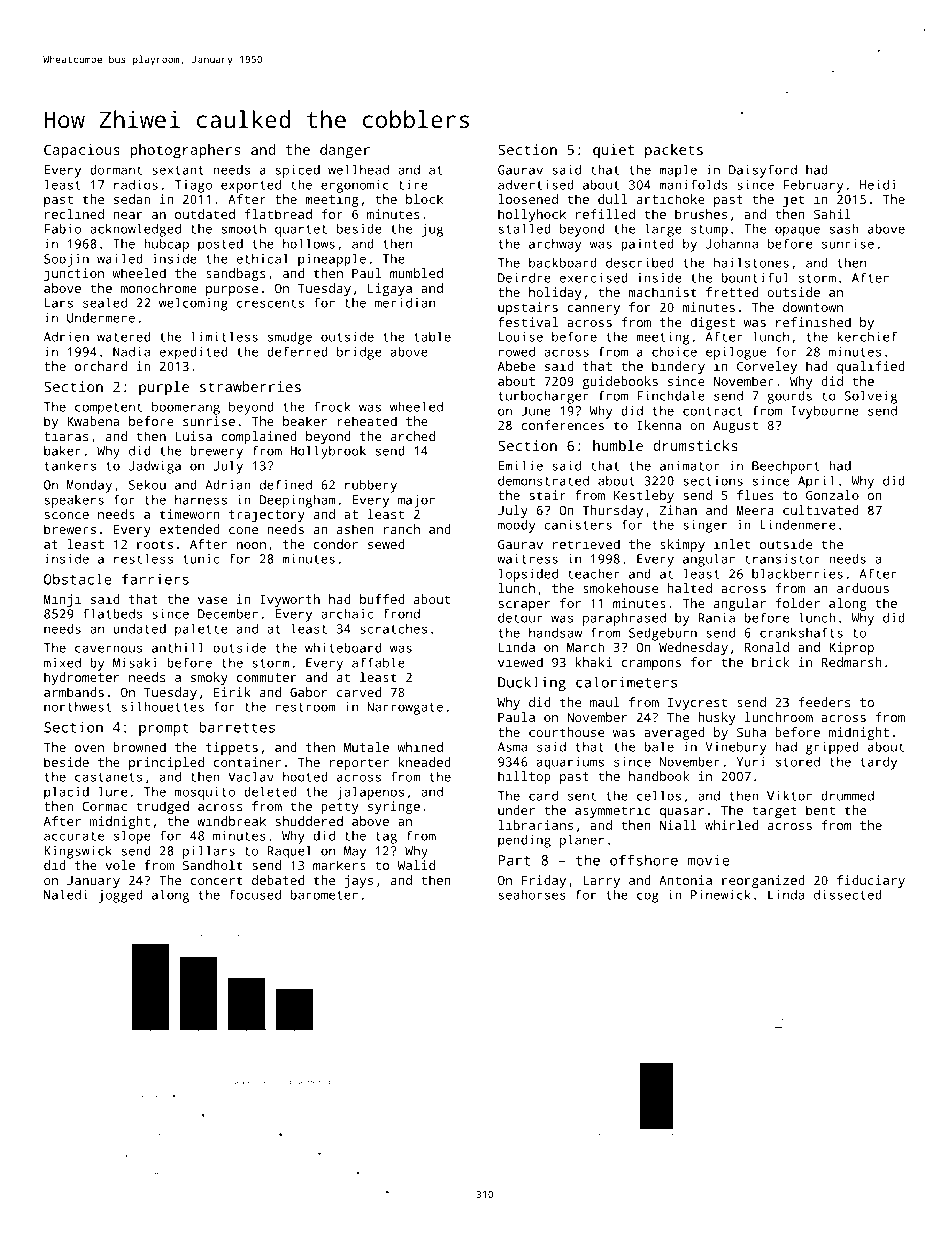  What do you see at coordinates (251, 186) in the document?
I see `exported` at bounding box center [251, 186].
